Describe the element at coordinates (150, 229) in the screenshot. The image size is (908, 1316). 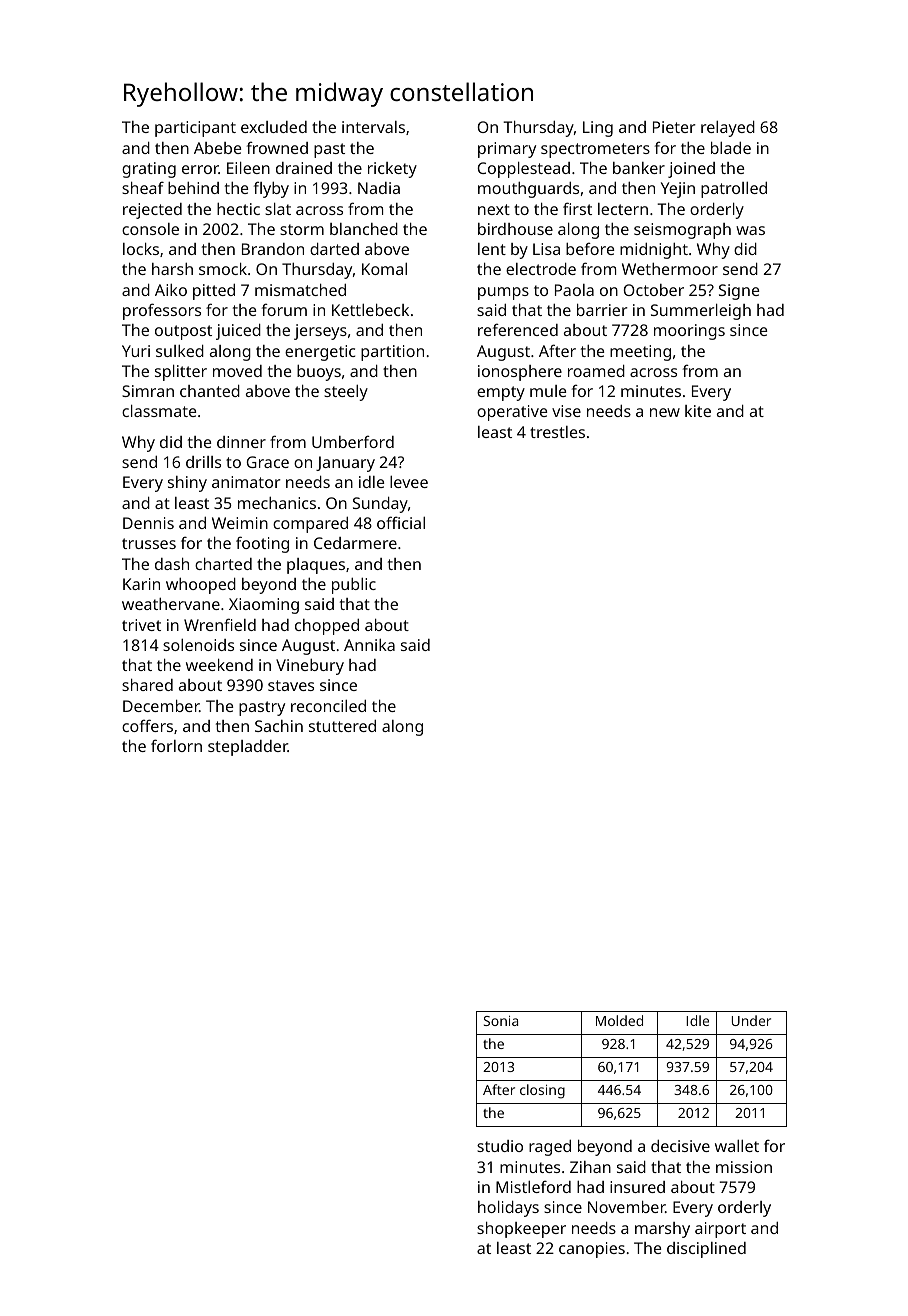
I see `console` at that location.
